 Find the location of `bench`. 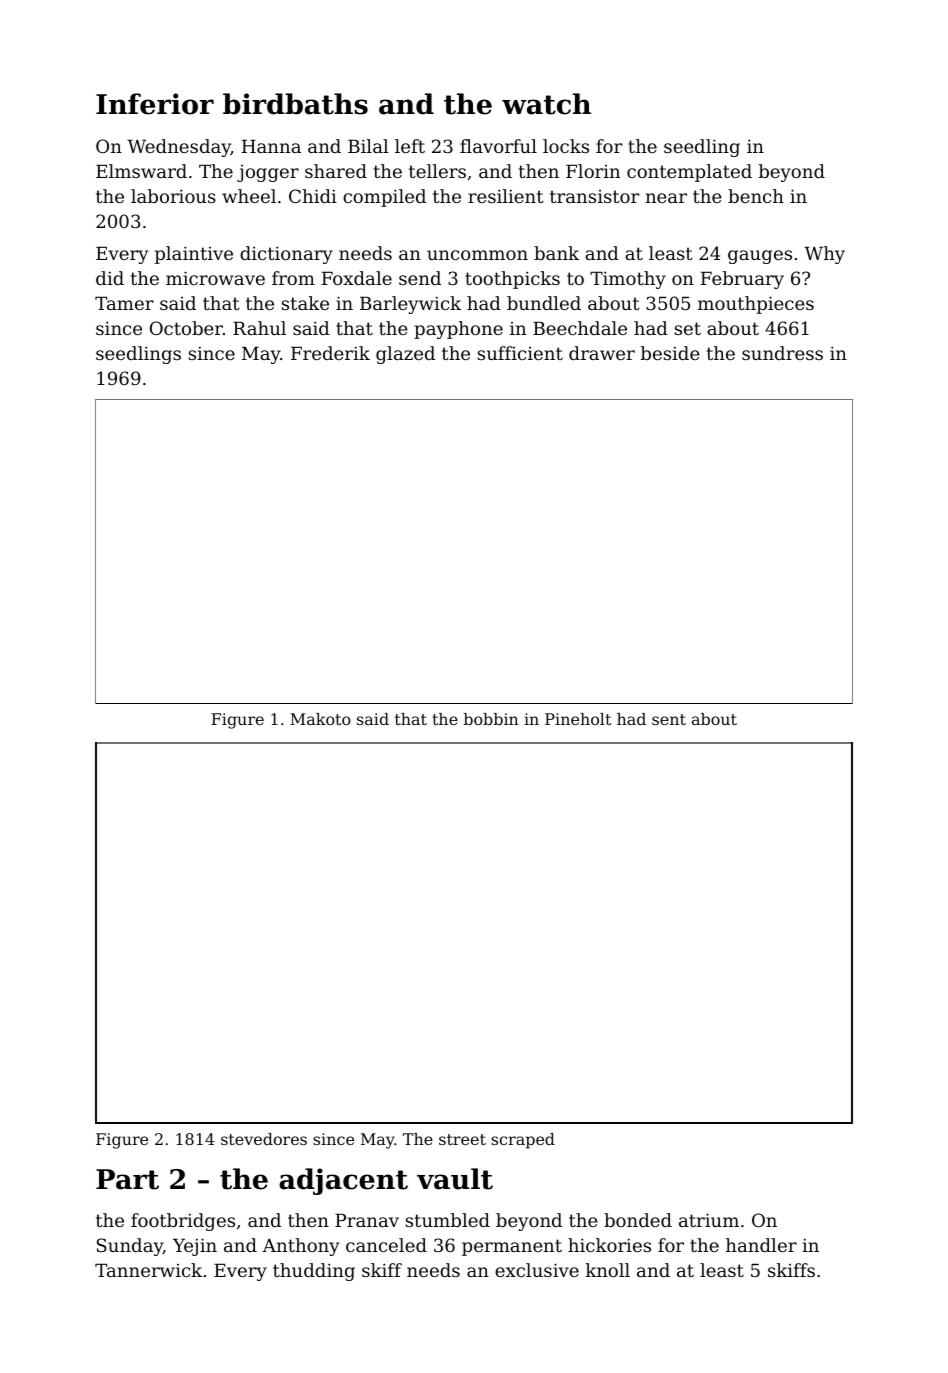

bench is located at coordinates (756, 196).
